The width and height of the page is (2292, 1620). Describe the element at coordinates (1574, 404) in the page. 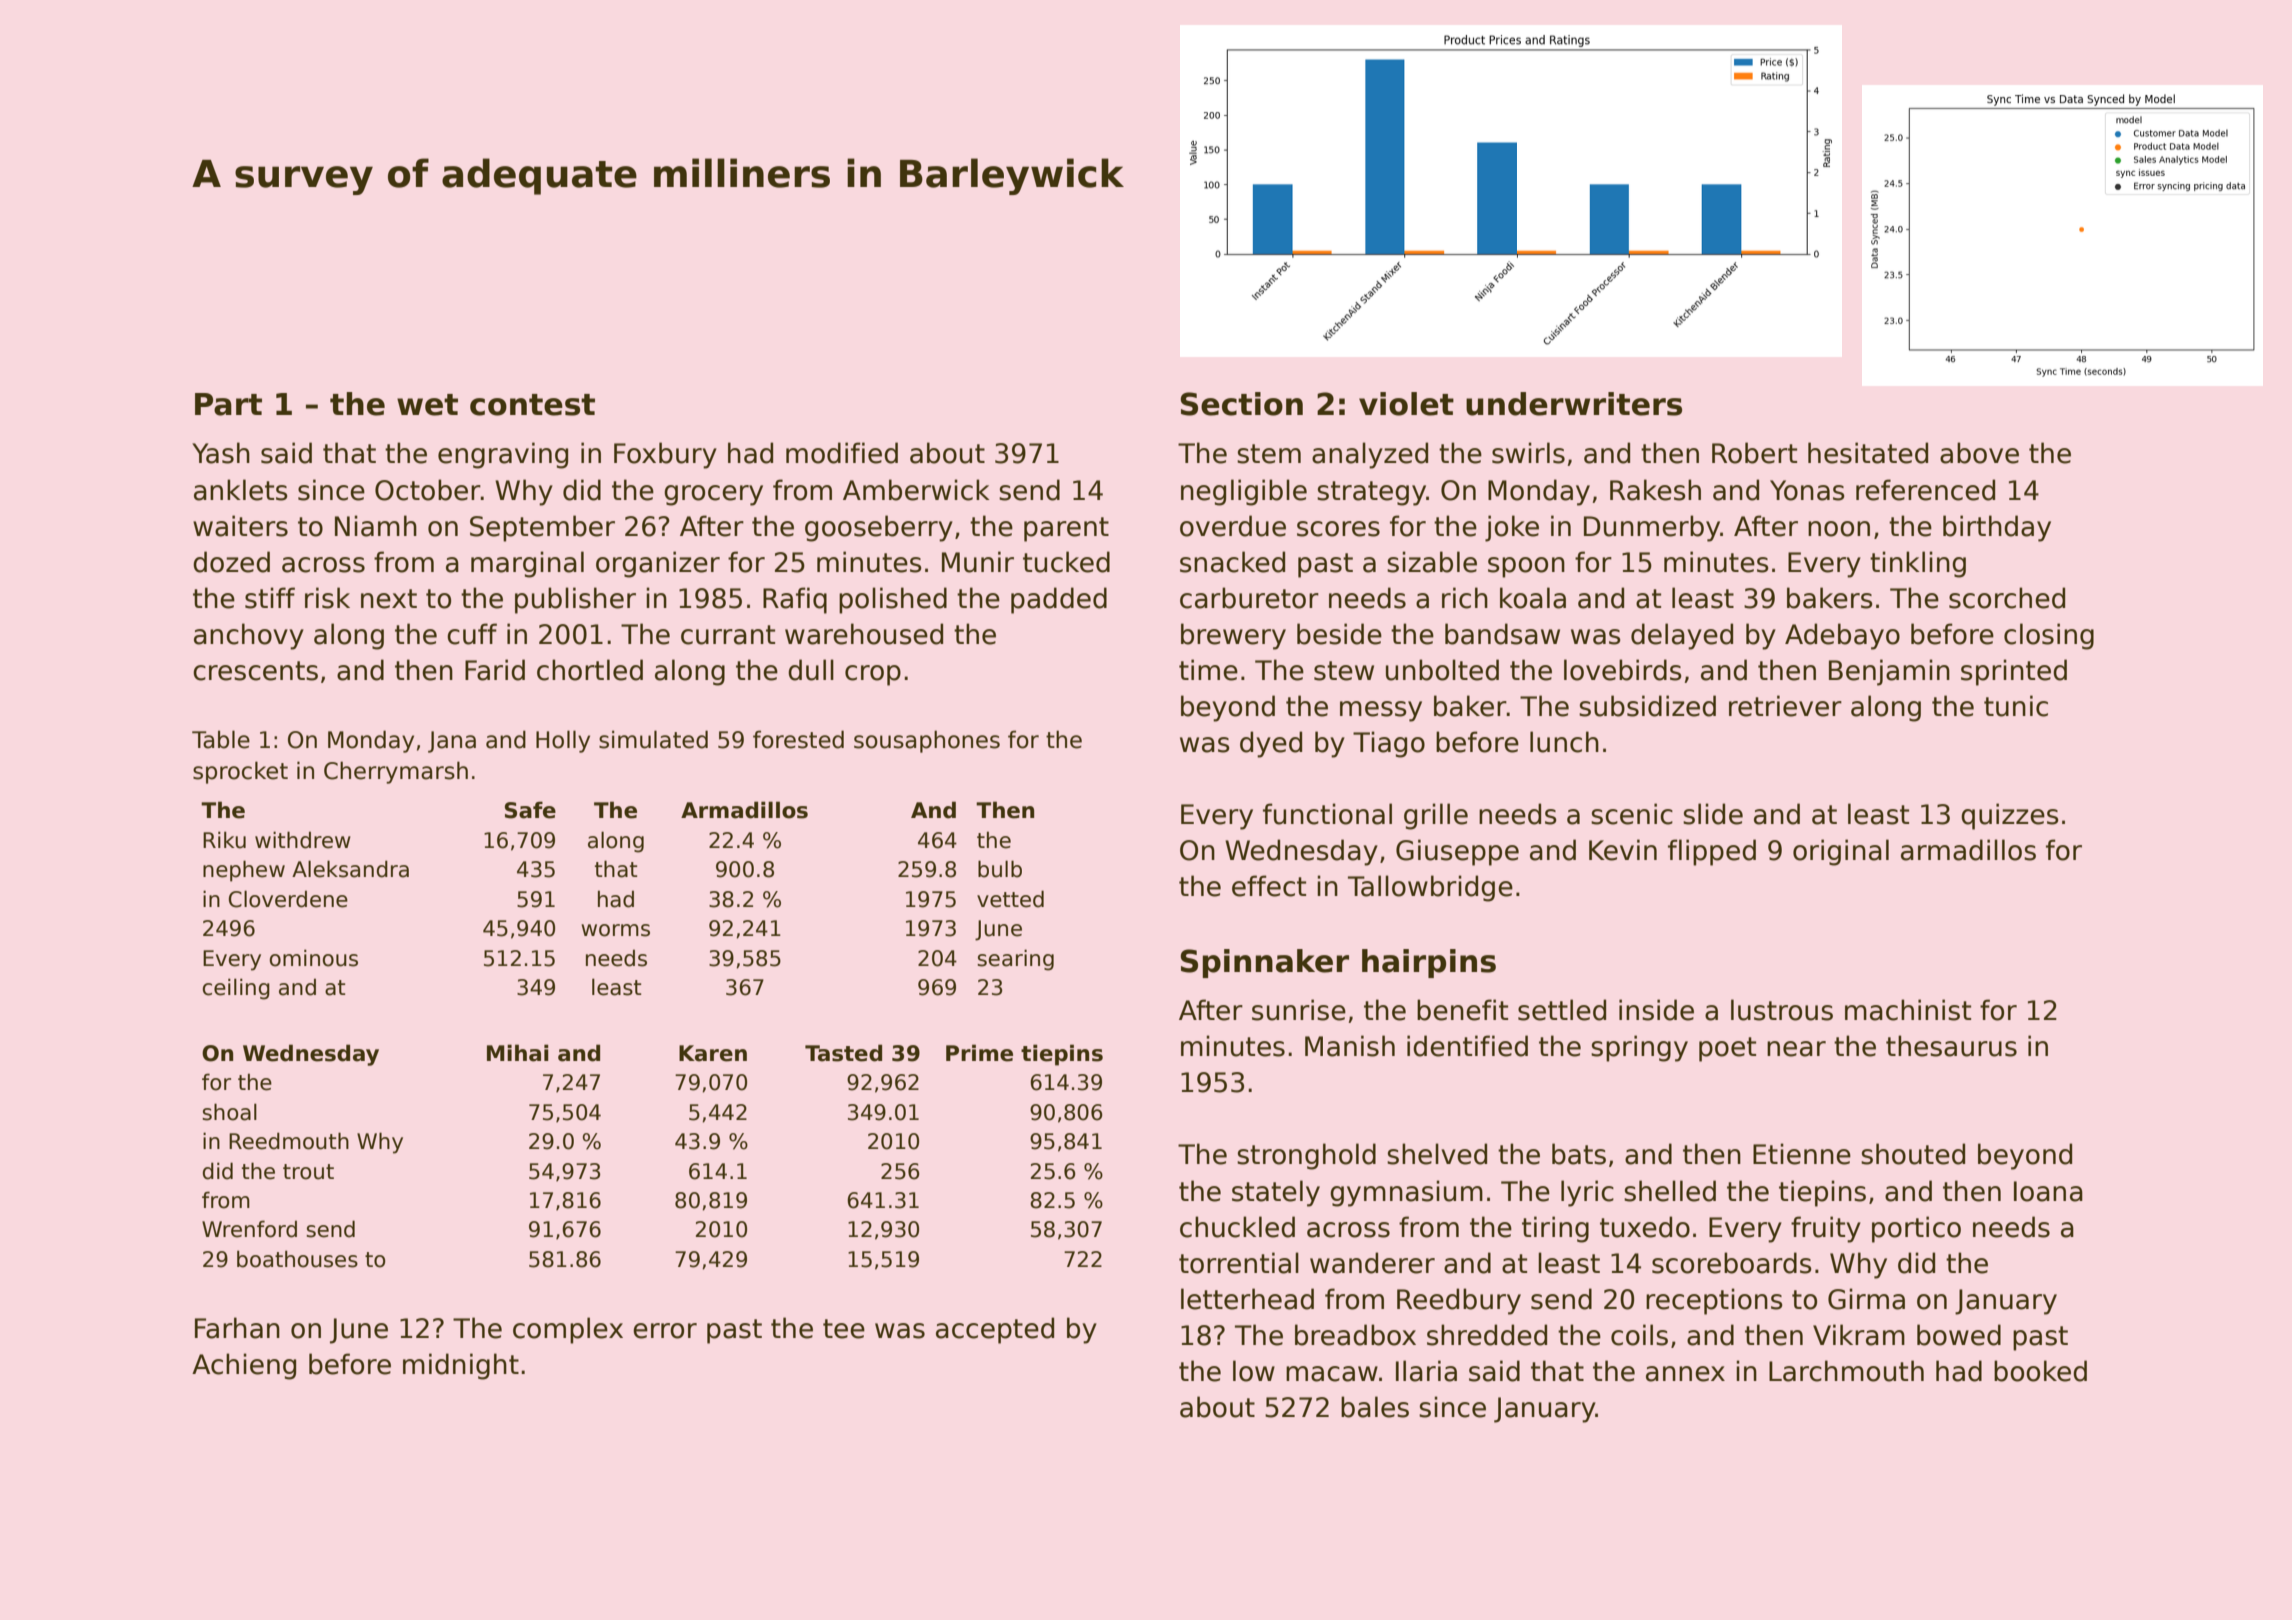

I see `underwriters` at that location.
